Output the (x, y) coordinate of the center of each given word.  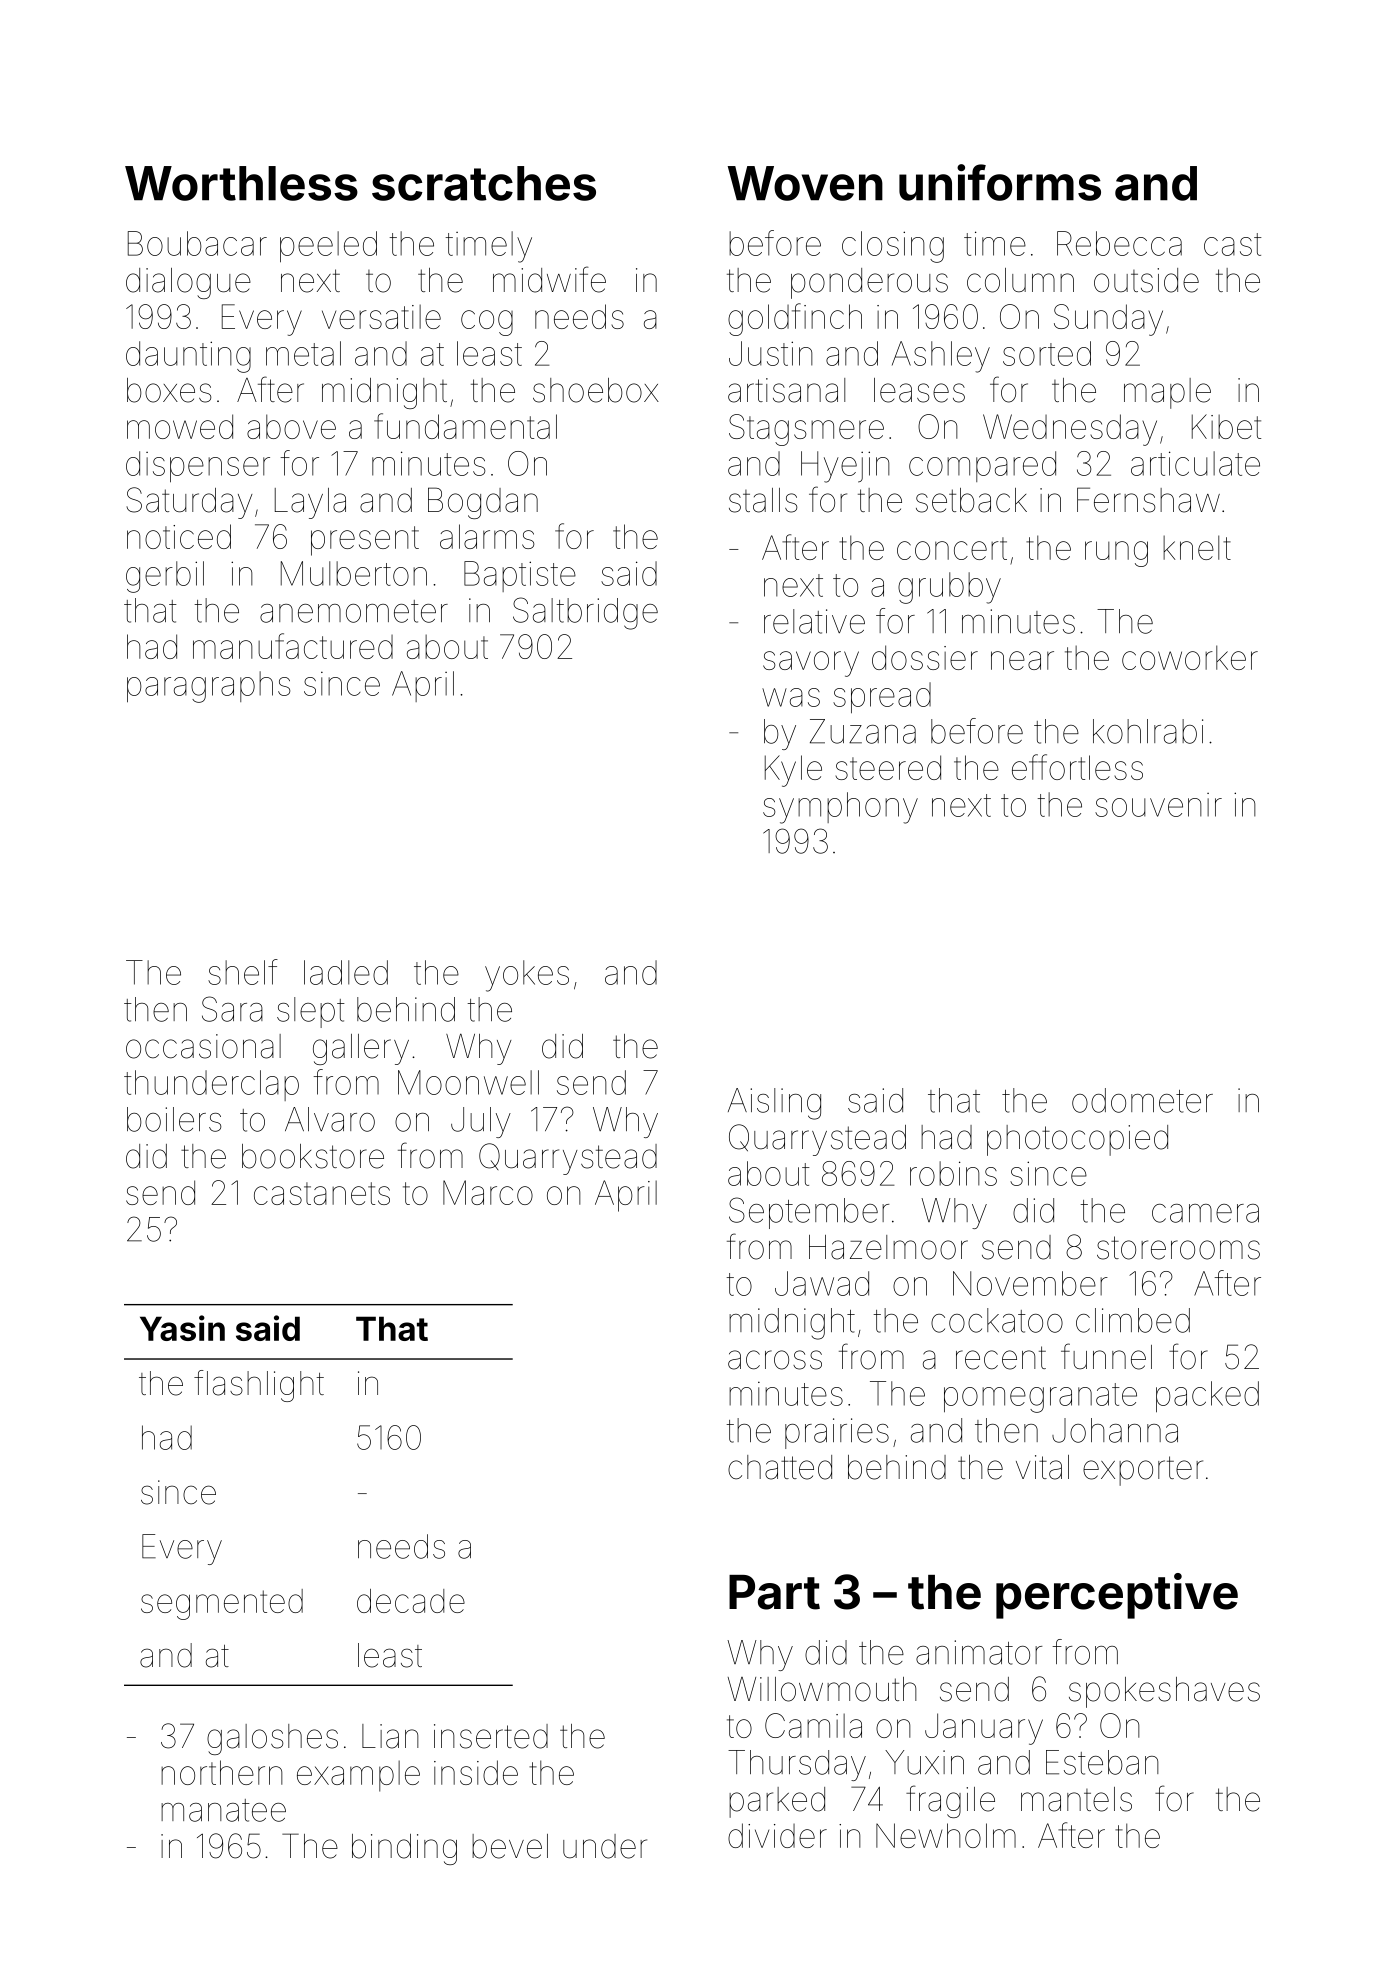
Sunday (1108, 320)
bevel (510, 1846)
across (775, 1360)
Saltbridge (585, 613)
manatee (223, 1810)
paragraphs (208, 687)
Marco (488, 1192)
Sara (232, 1009)
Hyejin (845, 467)
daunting (188, 357)
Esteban (1102, 1762)
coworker (1190, 657)
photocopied (1077, 1140)
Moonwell (468, 1082)
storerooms (1178, 1248)
